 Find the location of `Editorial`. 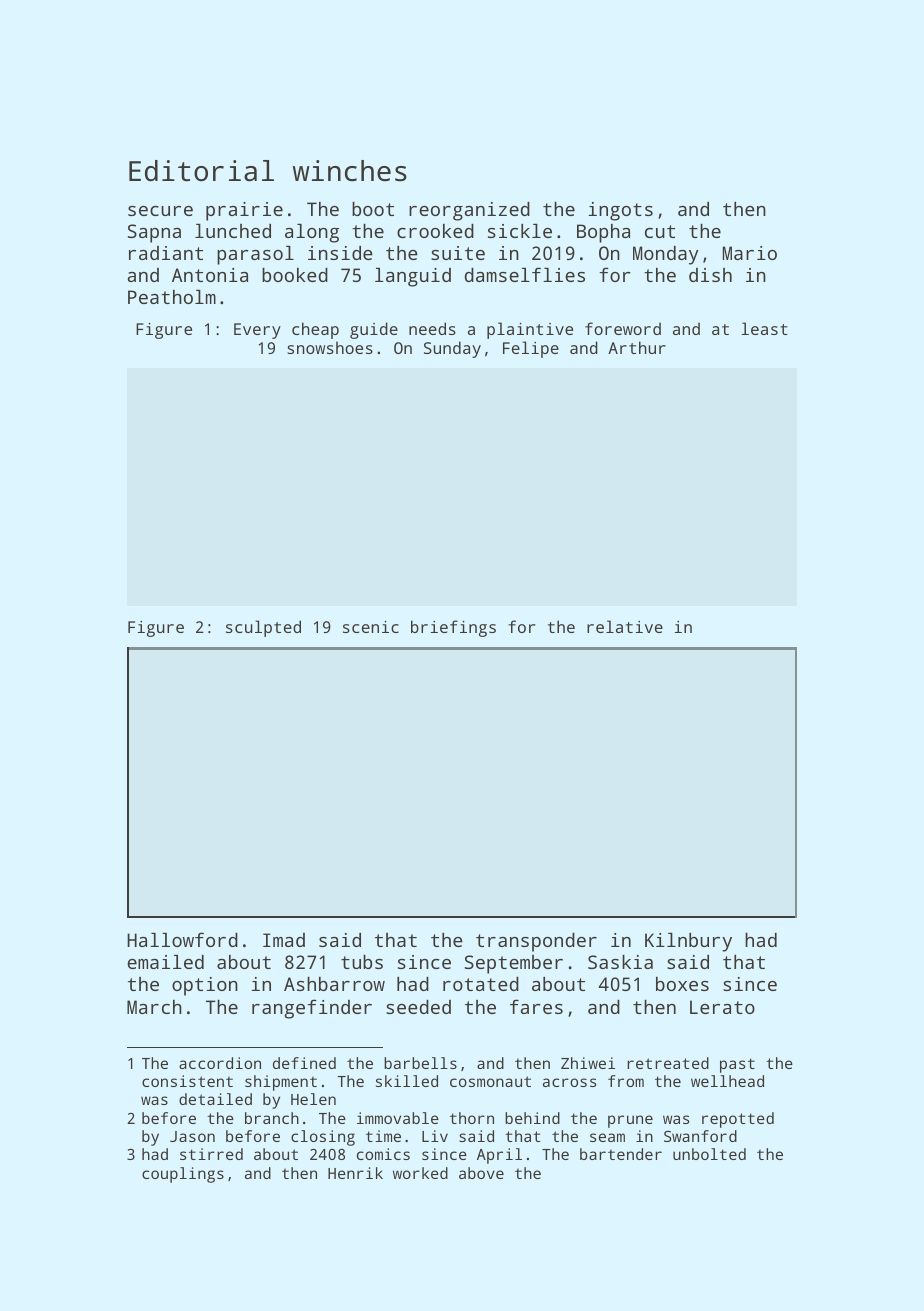

Editorial is located at coordinates (201, 171).
